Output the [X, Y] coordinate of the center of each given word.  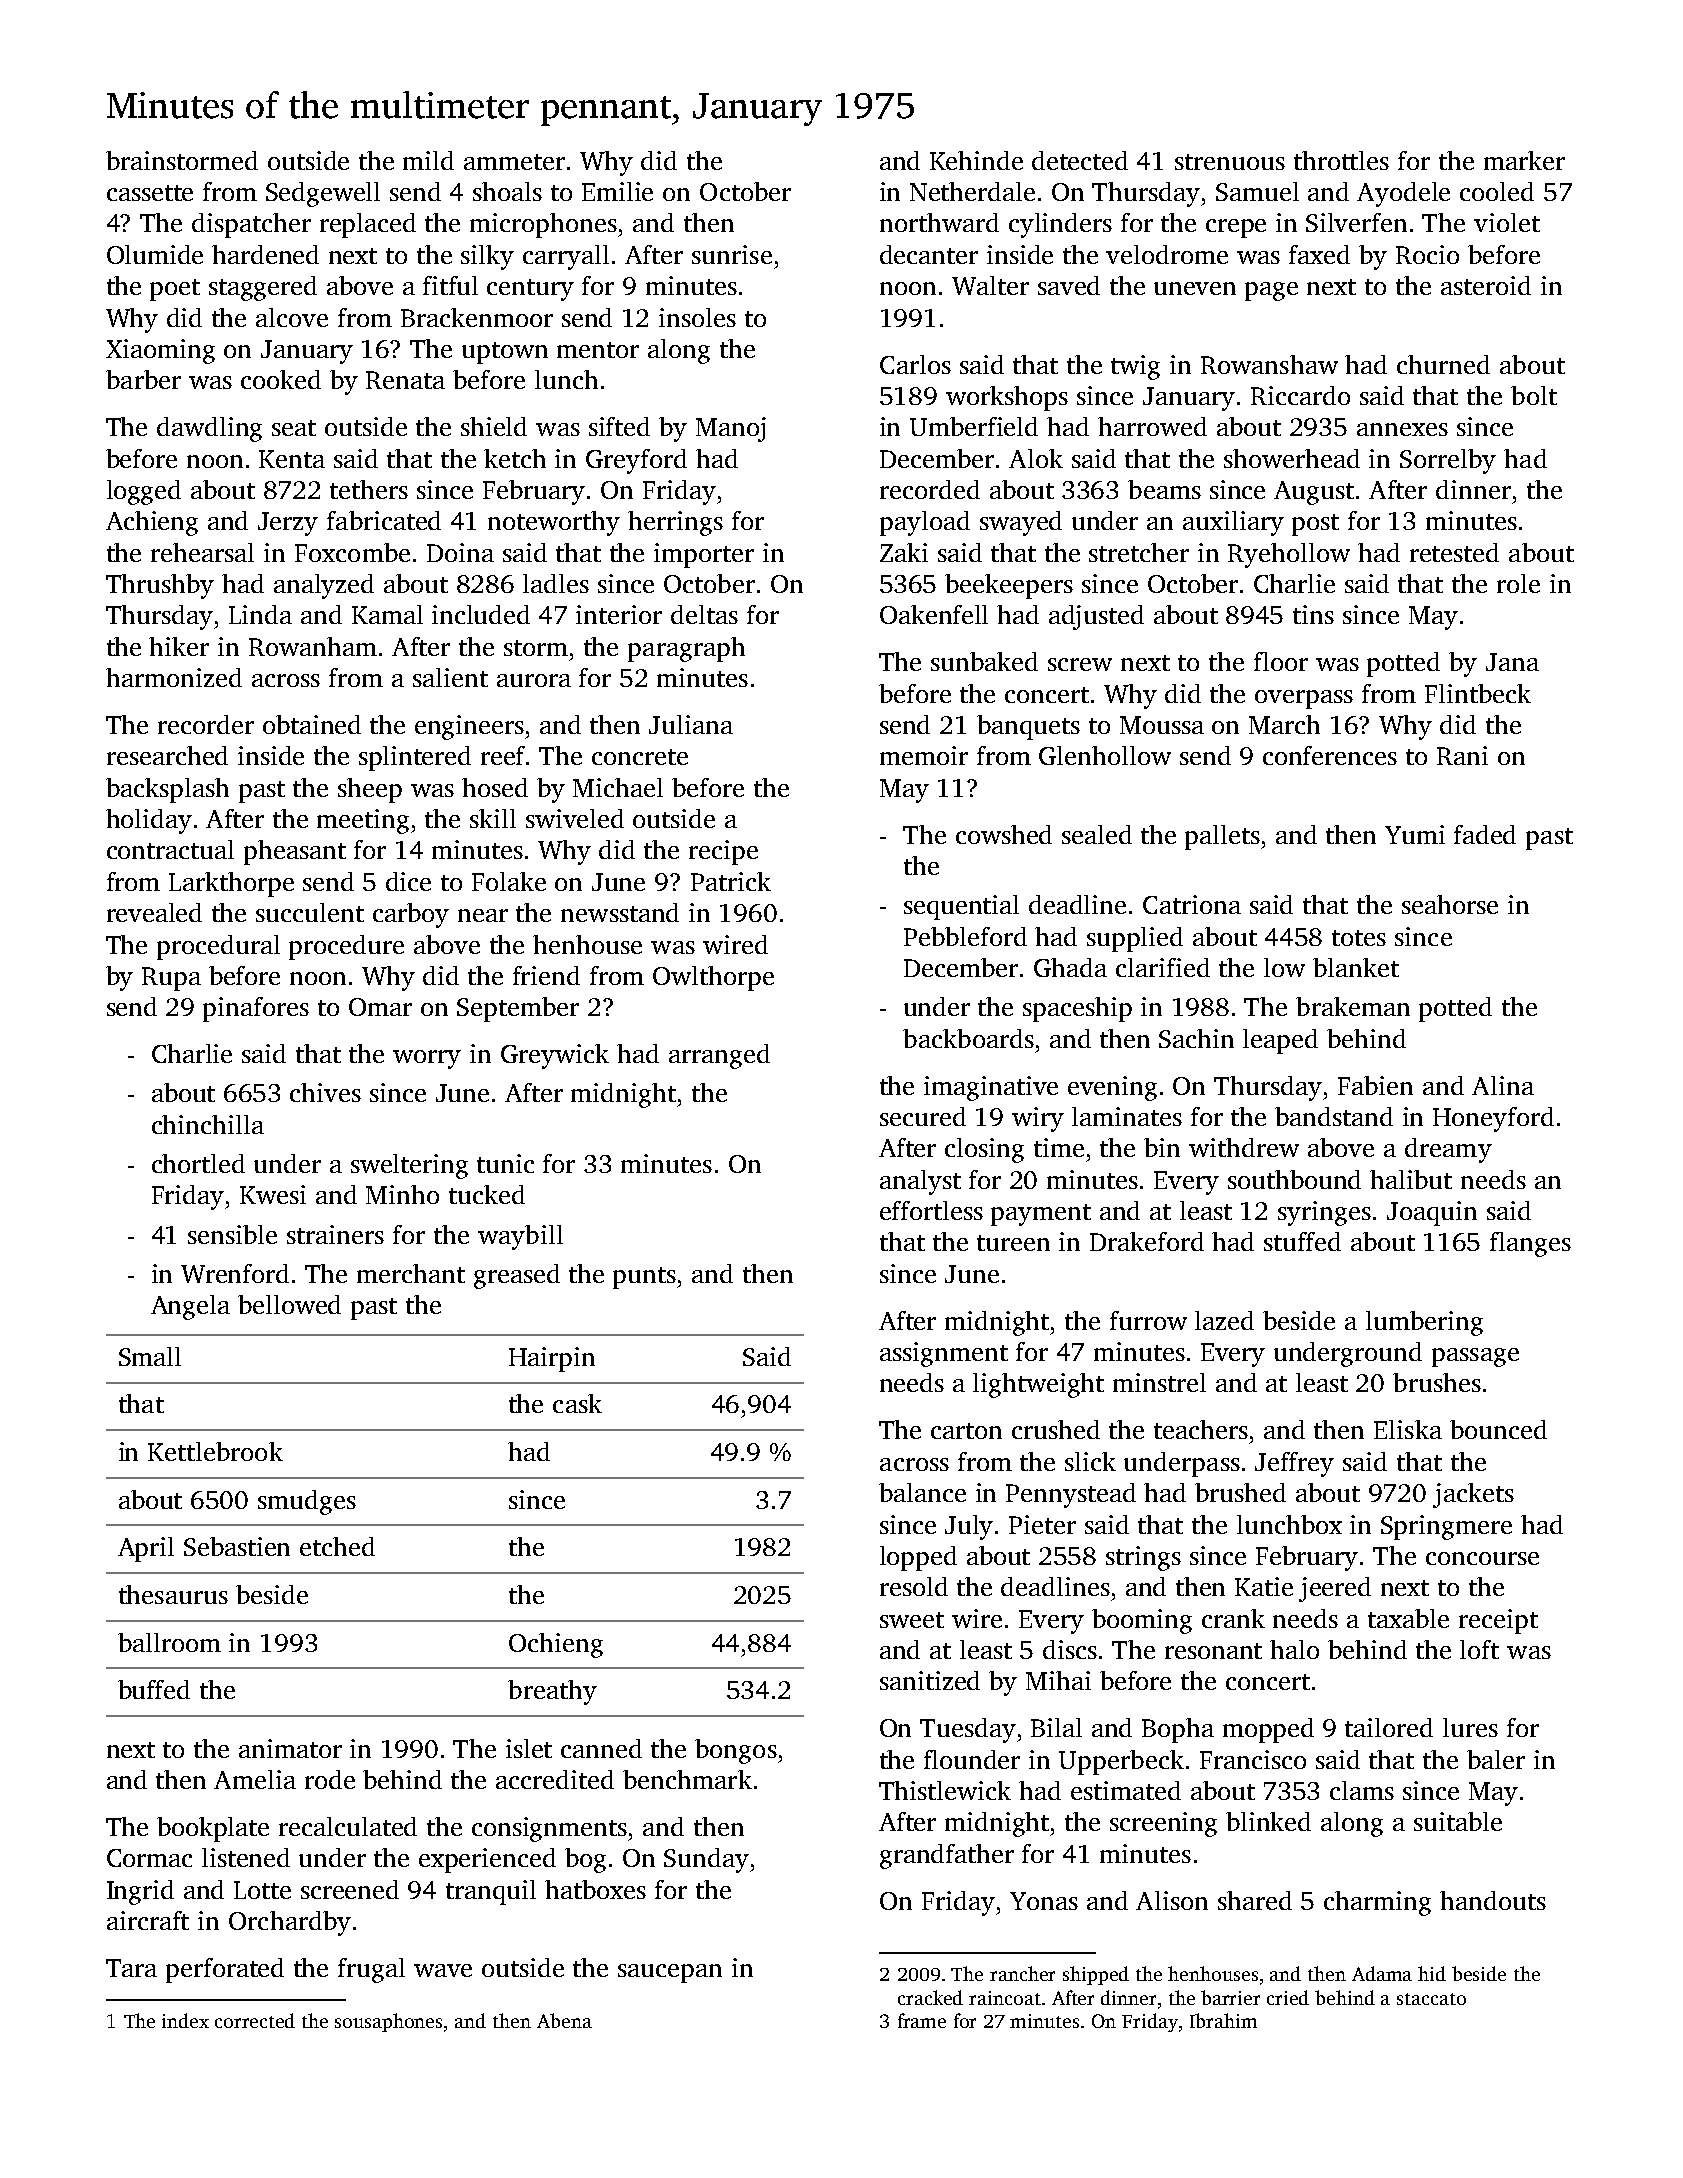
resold [914, 1586]
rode [330, 1779]
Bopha [1178, 1730]
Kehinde [976, 160]
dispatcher [251, 225]
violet [1507, 222]
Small [150, 1356]
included [481, 614]
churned [1443, 364]
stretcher [1139, 552]
